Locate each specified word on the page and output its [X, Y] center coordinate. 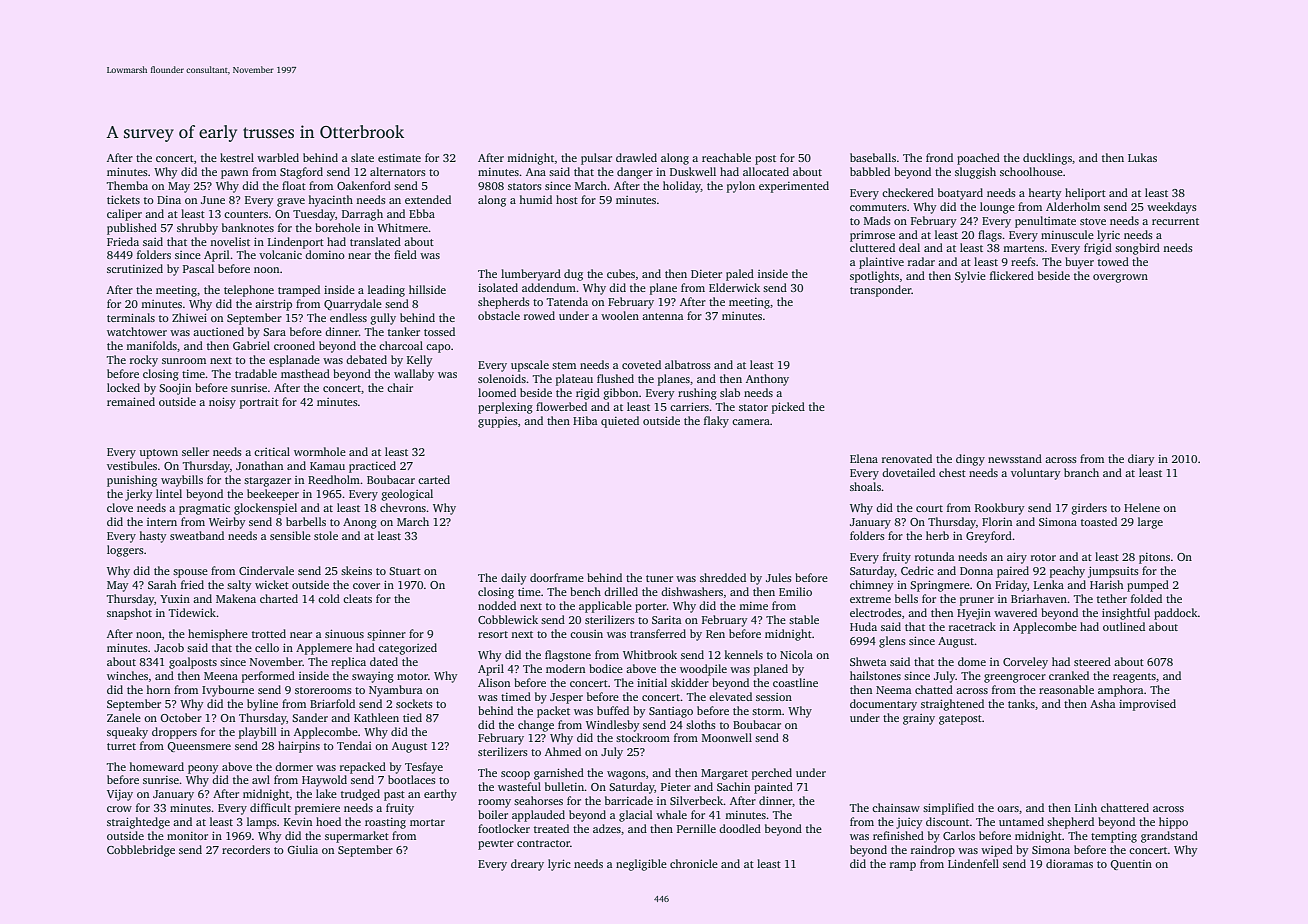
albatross [688, 364]
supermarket [357, 837]
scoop [515, 775]
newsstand [1015, 458]
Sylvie [970, 277]
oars [1008, 809]
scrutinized [135, 268]
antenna [663, 316]
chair [400, 387]
